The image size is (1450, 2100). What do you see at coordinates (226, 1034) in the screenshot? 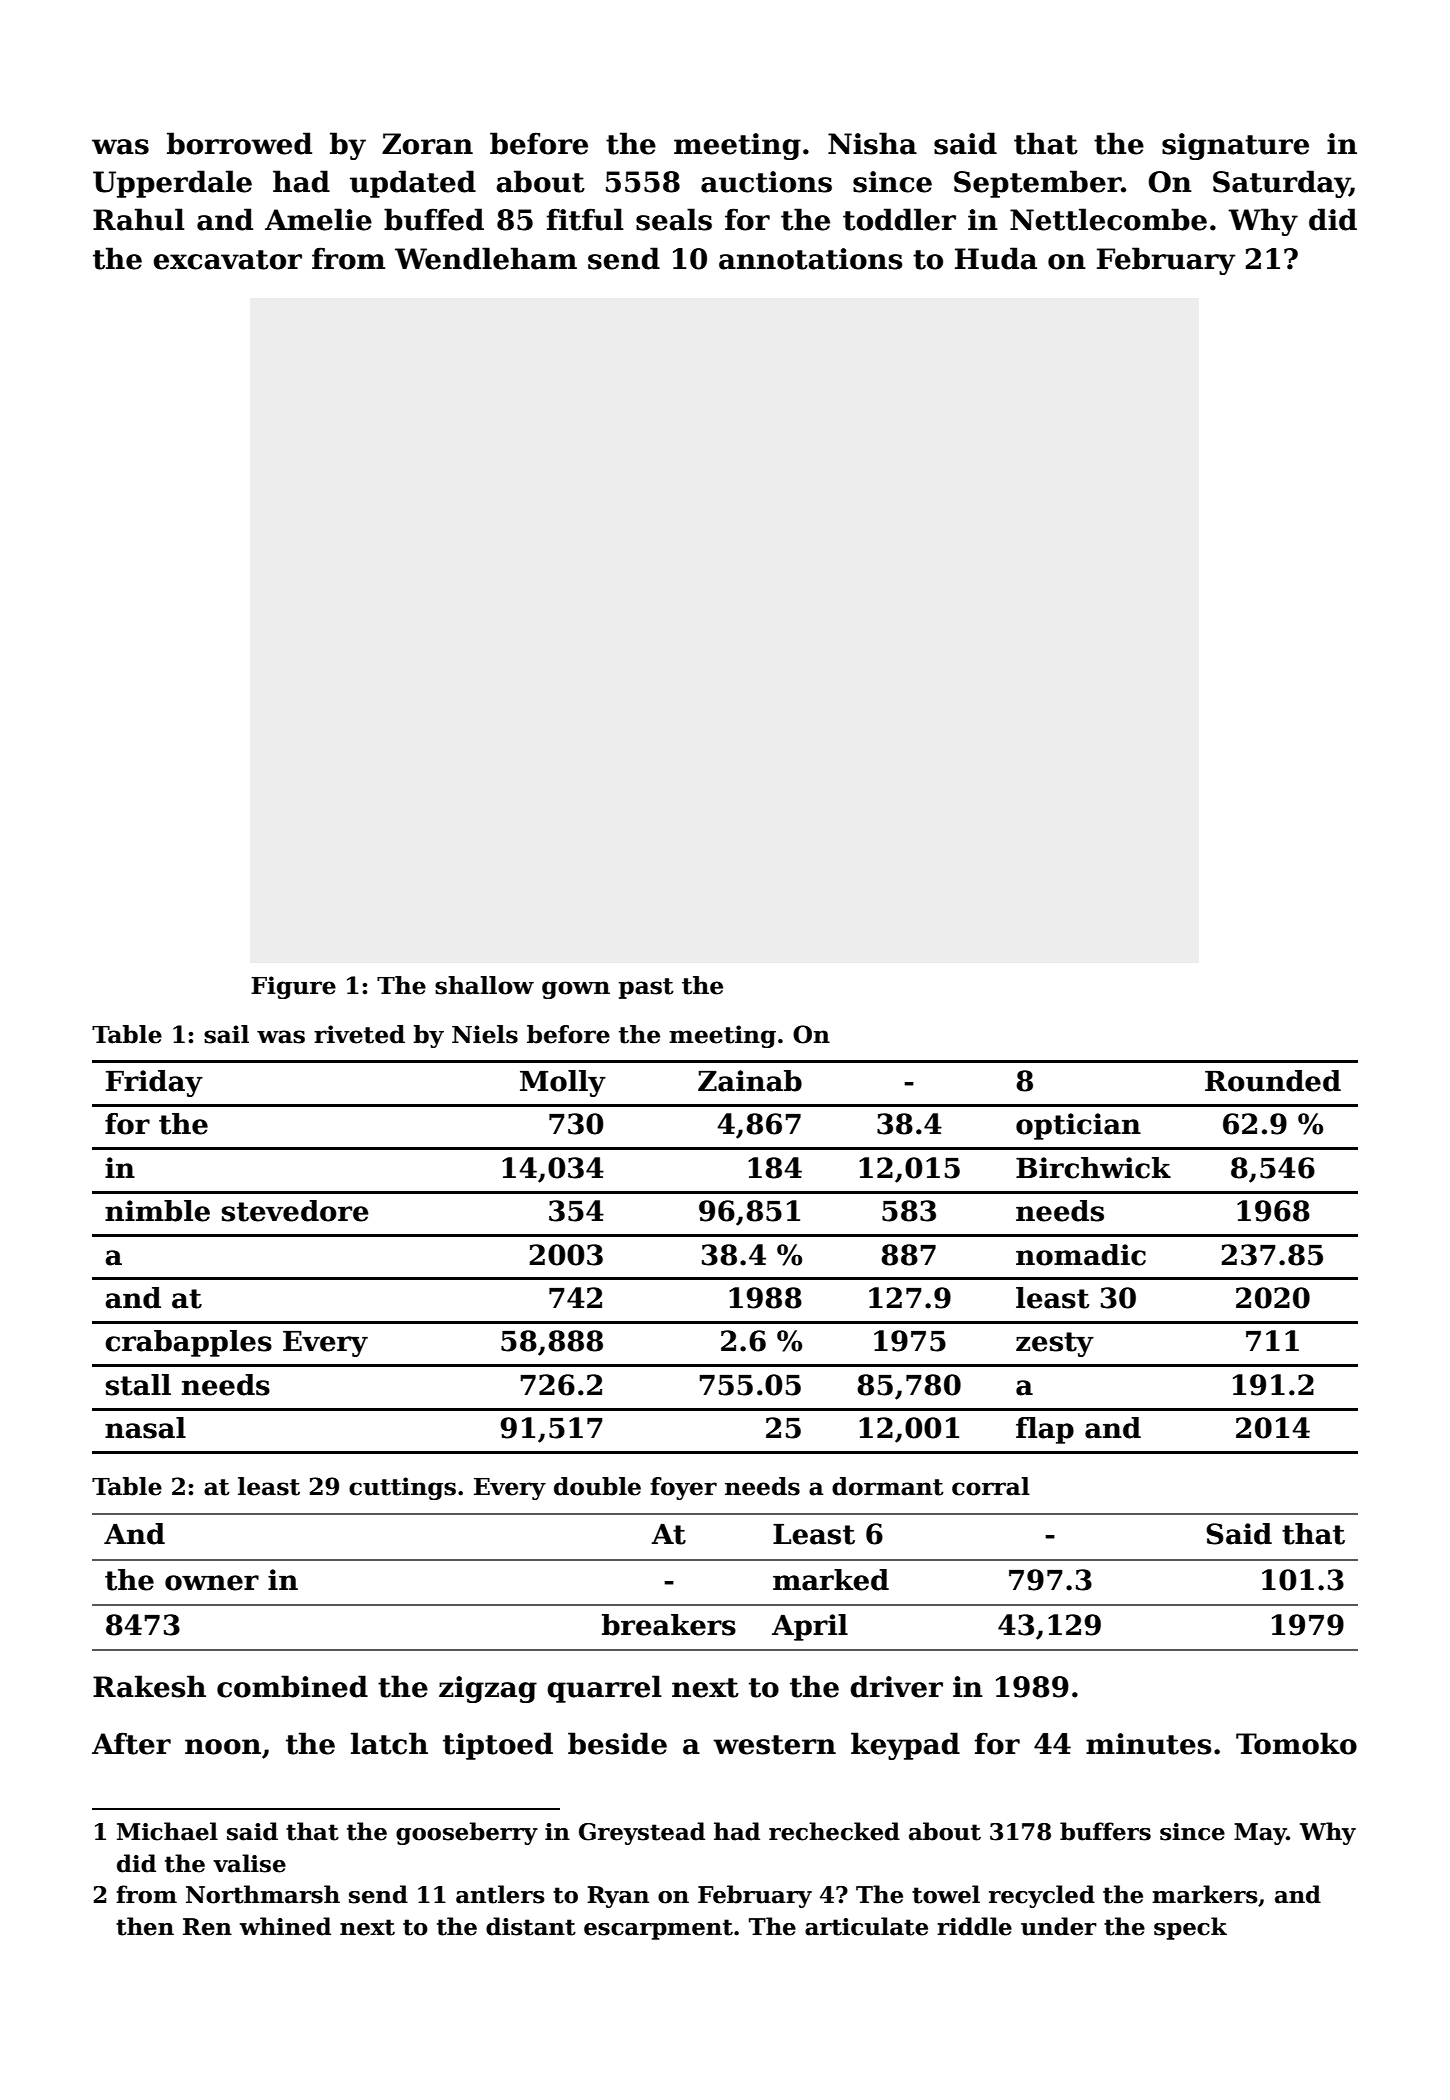
I see `sail` at bounding box center [226, 1034].
